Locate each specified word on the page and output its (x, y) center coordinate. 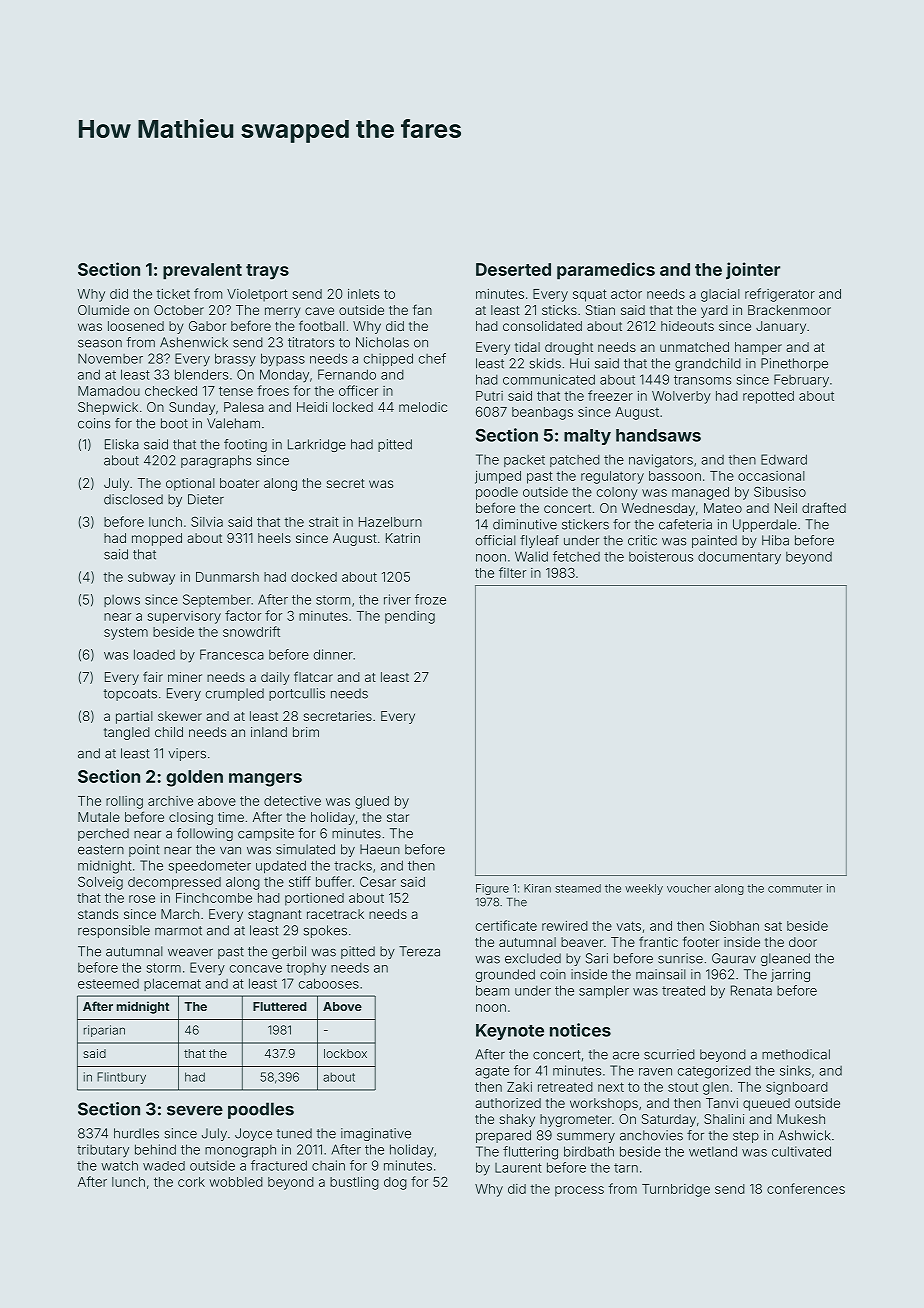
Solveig (100, 883)
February (801, 381)
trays (267, 272)
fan (422, 309)
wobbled (236, 1182)
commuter (795, 889)
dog (395, 1183)
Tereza (419, 951)
